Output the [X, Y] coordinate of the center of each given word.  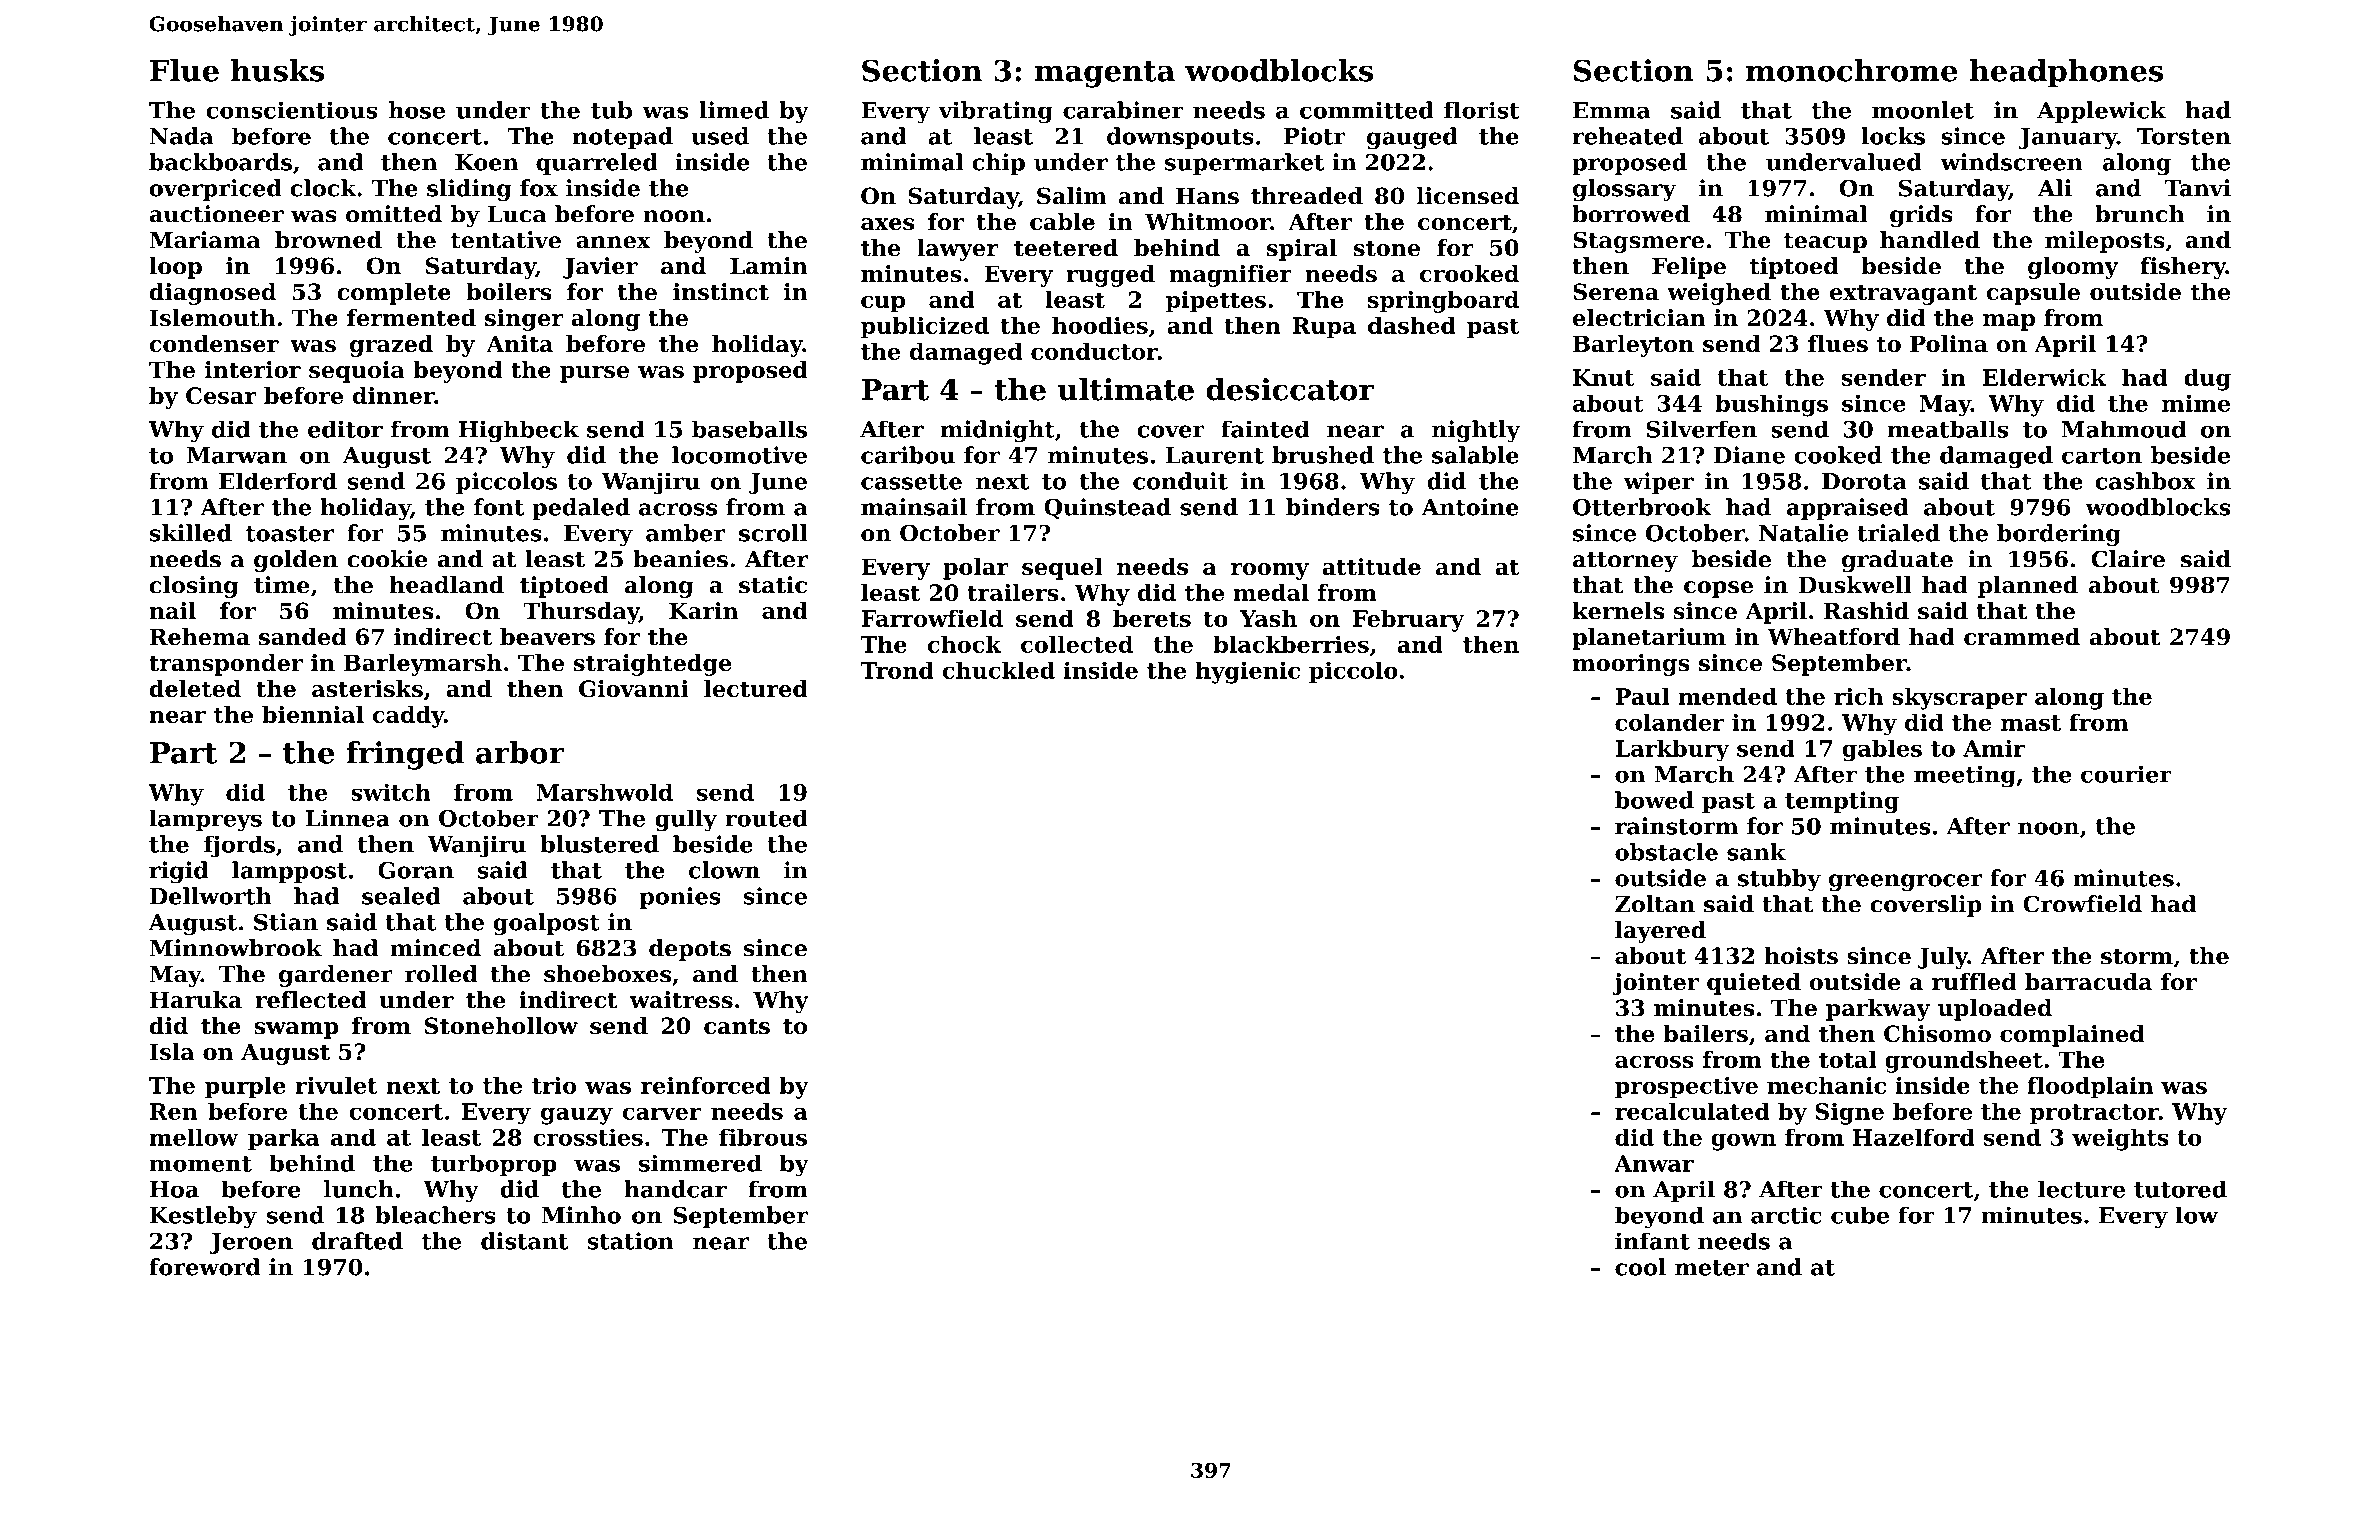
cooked [1838, 455]
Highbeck [519, 431]
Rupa [1324, 328]
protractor [2094, 1114]
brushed [1323, 455]
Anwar [1654, 1163]
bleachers [435, 1215]
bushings [1771, 405]
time [282, 585]
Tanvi [2197, 188]
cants [737, 1027]
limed [734, 110]
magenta [1104, 74]
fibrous [763, 1137]
